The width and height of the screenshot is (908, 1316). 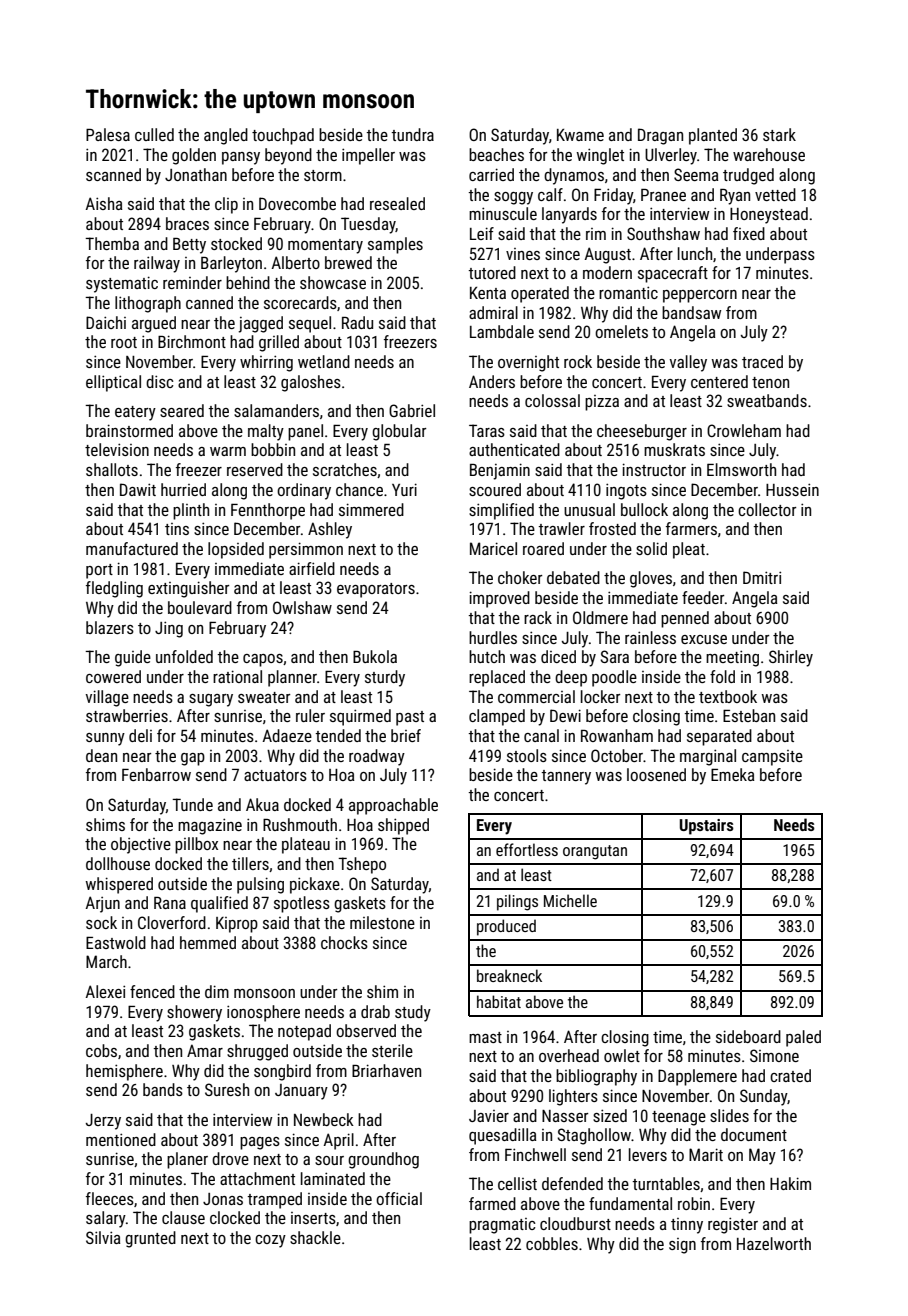 I want to click on March, so click(x=106, y=961).
